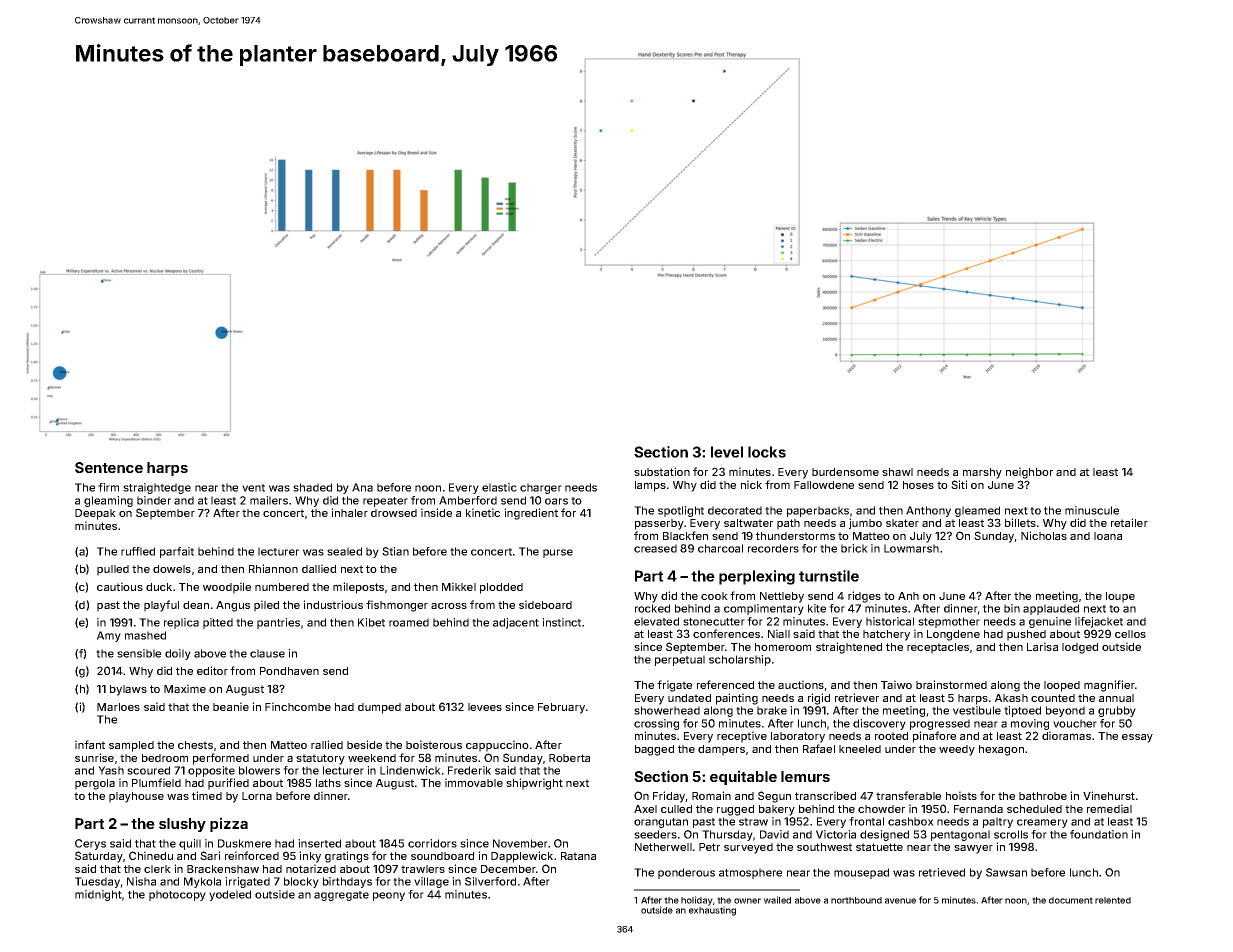  I want to click on straightedge, so click(157, 488).
